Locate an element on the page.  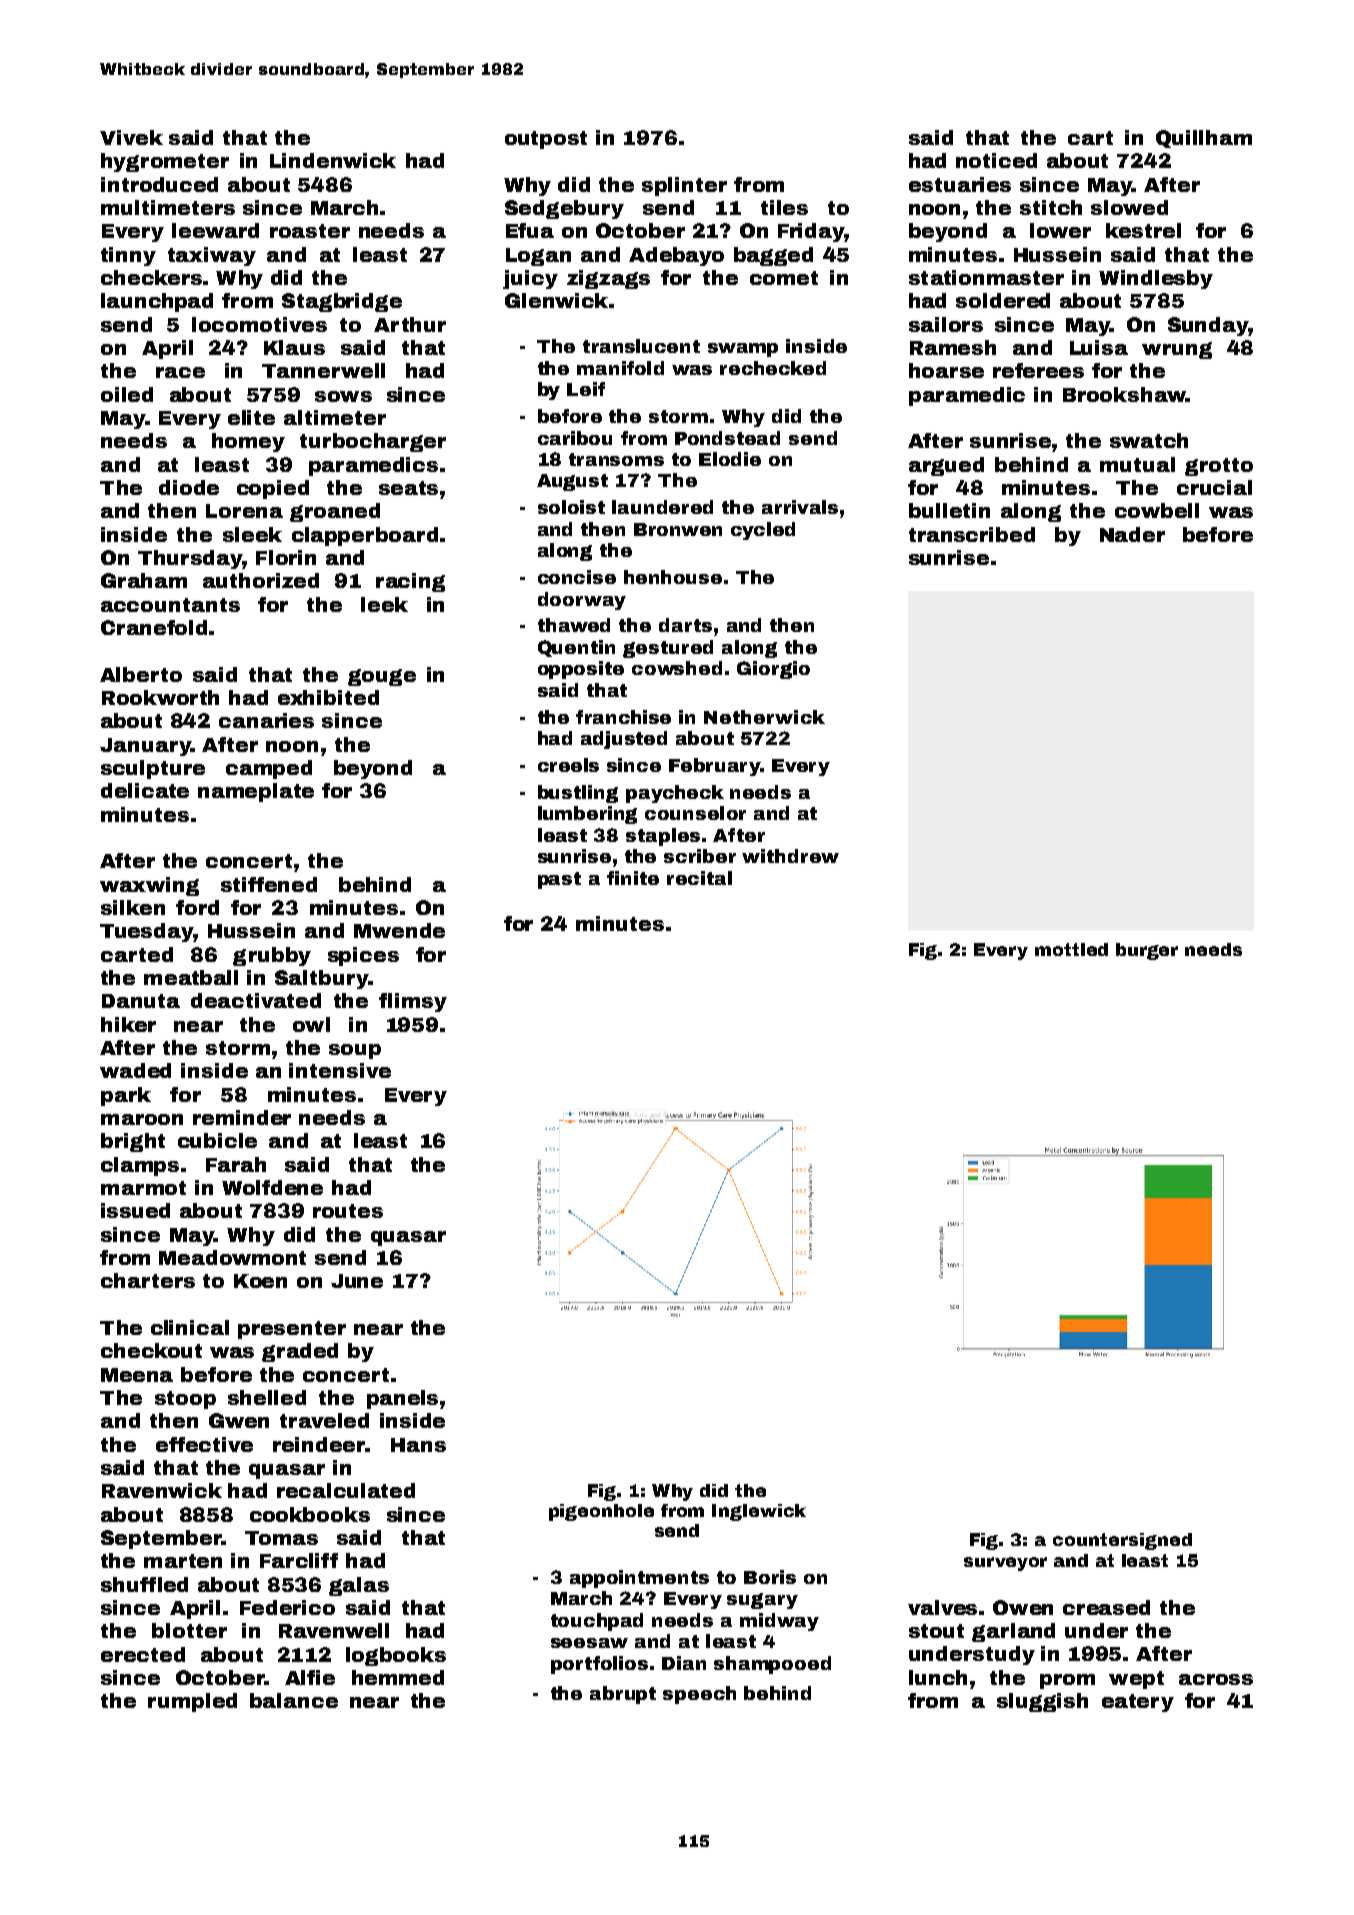
countersigned is located at coordinates (1122, 1541).
